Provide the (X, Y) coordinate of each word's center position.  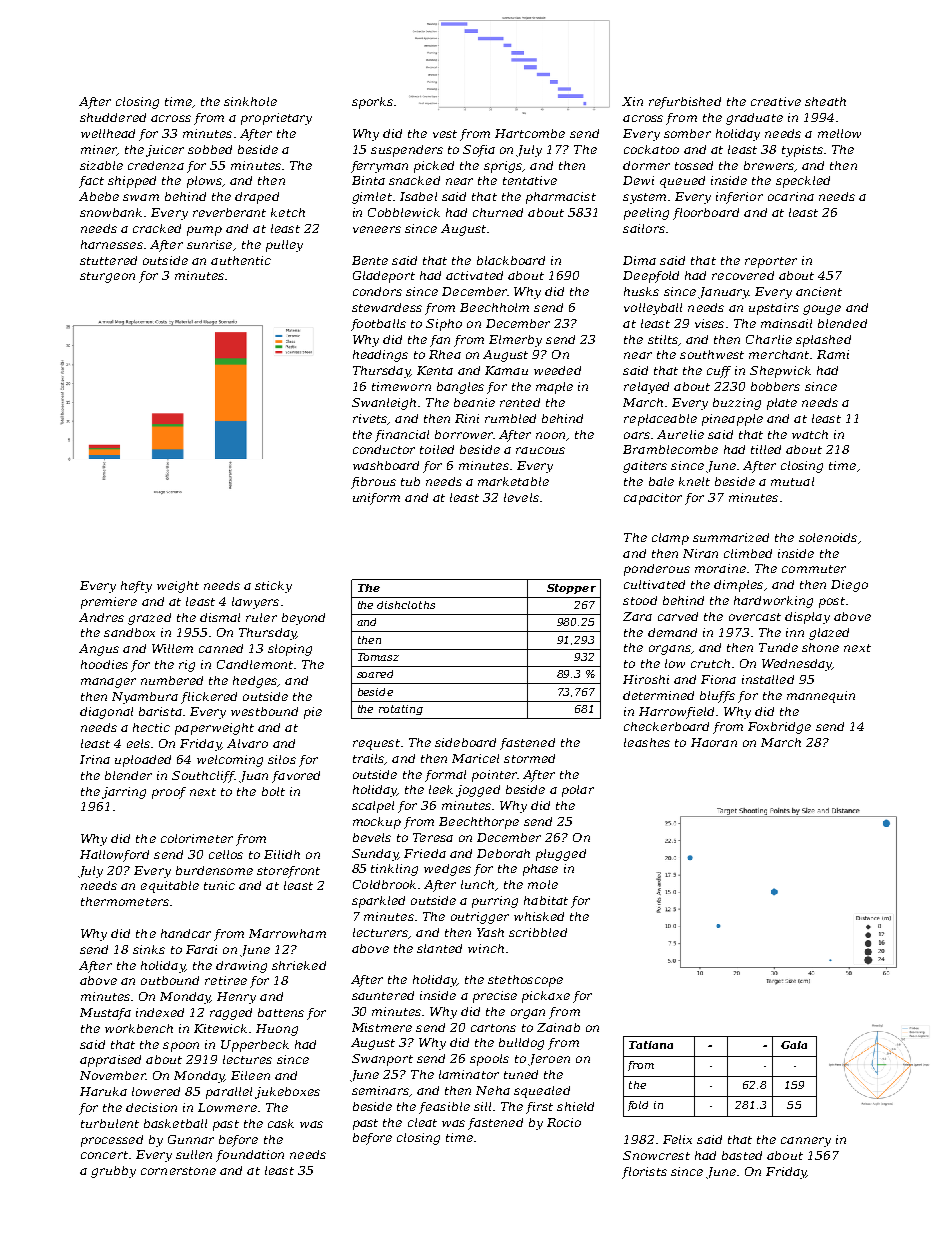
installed (768, 679)
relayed (646, 388)
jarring (124, 793)
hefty (136, 587)
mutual (792, 481)
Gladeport (384, 277)
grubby (113, 1172)
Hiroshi (646, 679)
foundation (250, 1156)
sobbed (210, 149)
